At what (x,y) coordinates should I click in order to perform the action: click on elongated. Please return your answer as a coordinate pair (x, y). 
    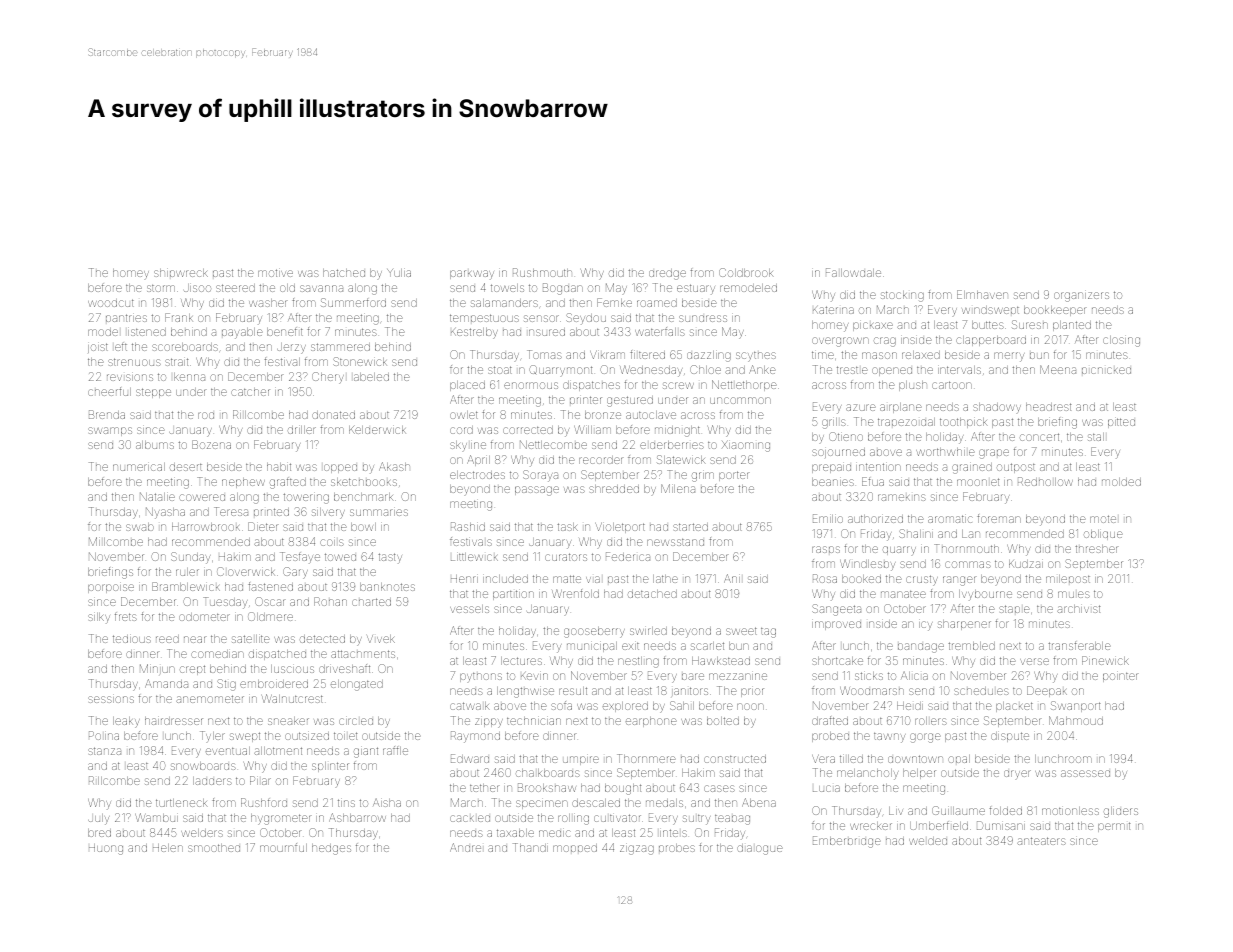
    Looking at the image, I should click on (357, 685).
